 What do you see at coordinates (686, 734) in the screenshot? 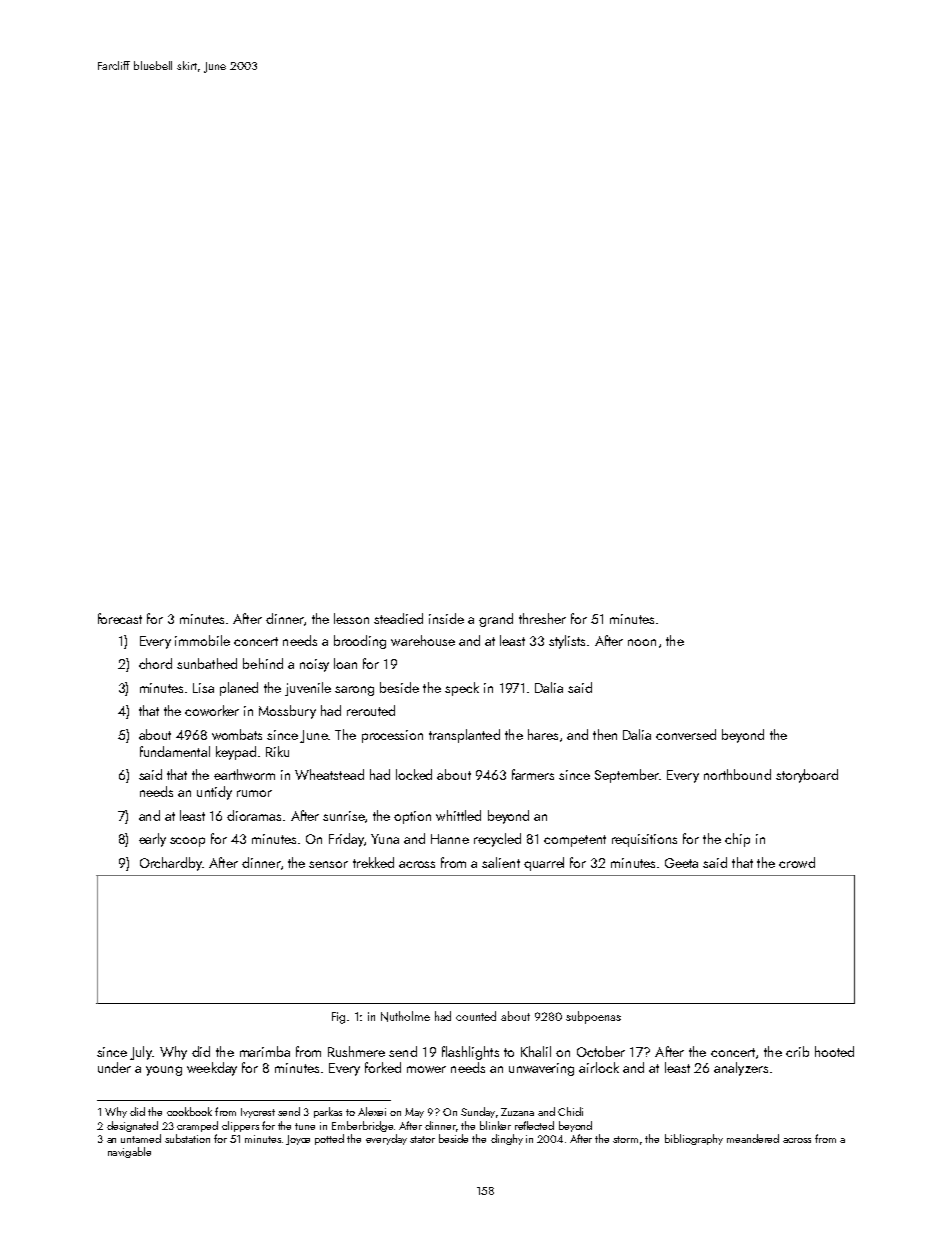
I see `conversed` at bounding box center [686, 734].
